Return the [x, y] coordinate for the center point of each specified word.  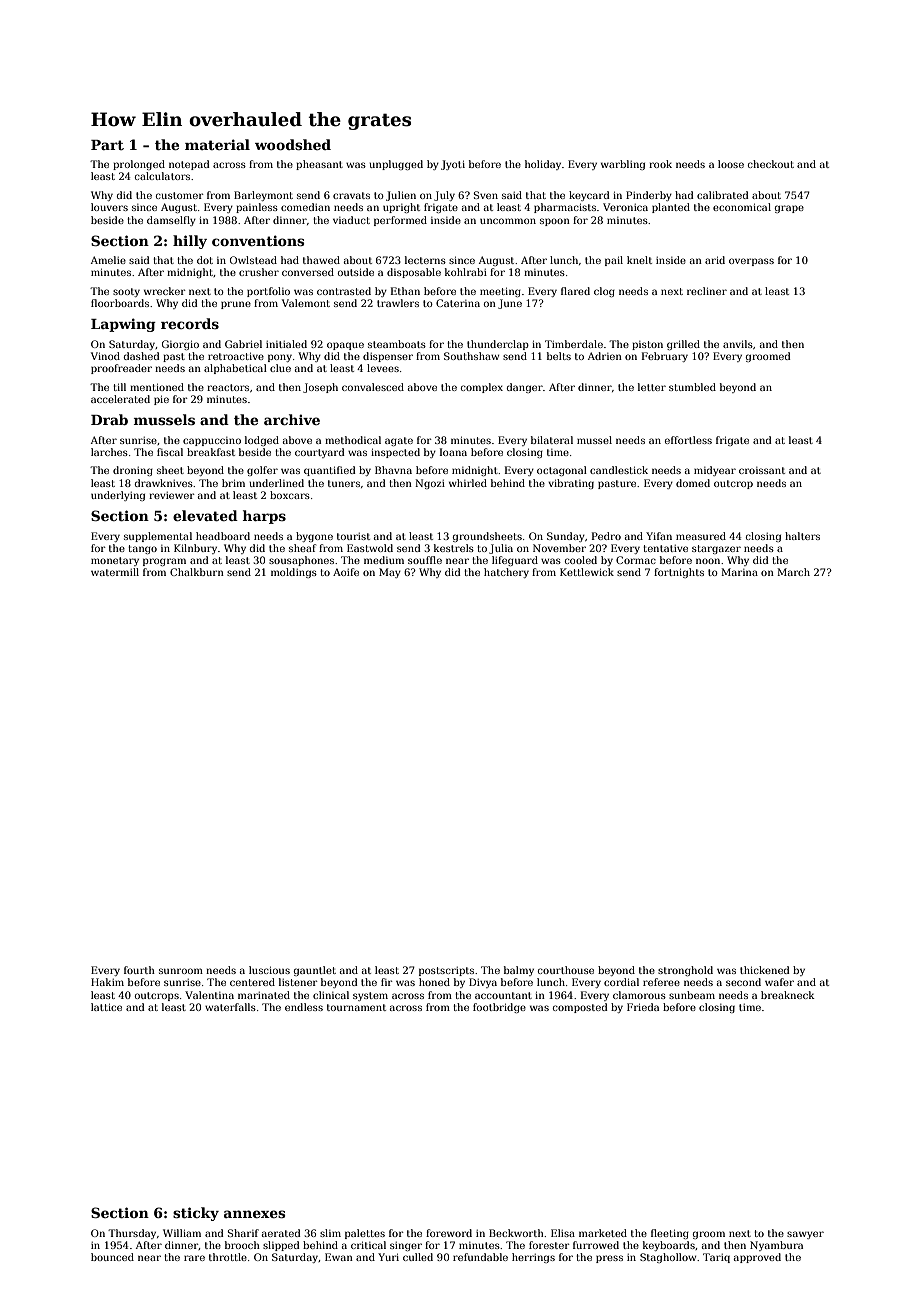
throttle [228, 1257]
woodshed [293, 144]
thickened [765, 970]
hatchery [506, 573]
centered [252, 982]
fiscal [170, 452]
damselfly [171, 221]
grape [789, 209]
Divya [483, 983]
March [794, 572]
